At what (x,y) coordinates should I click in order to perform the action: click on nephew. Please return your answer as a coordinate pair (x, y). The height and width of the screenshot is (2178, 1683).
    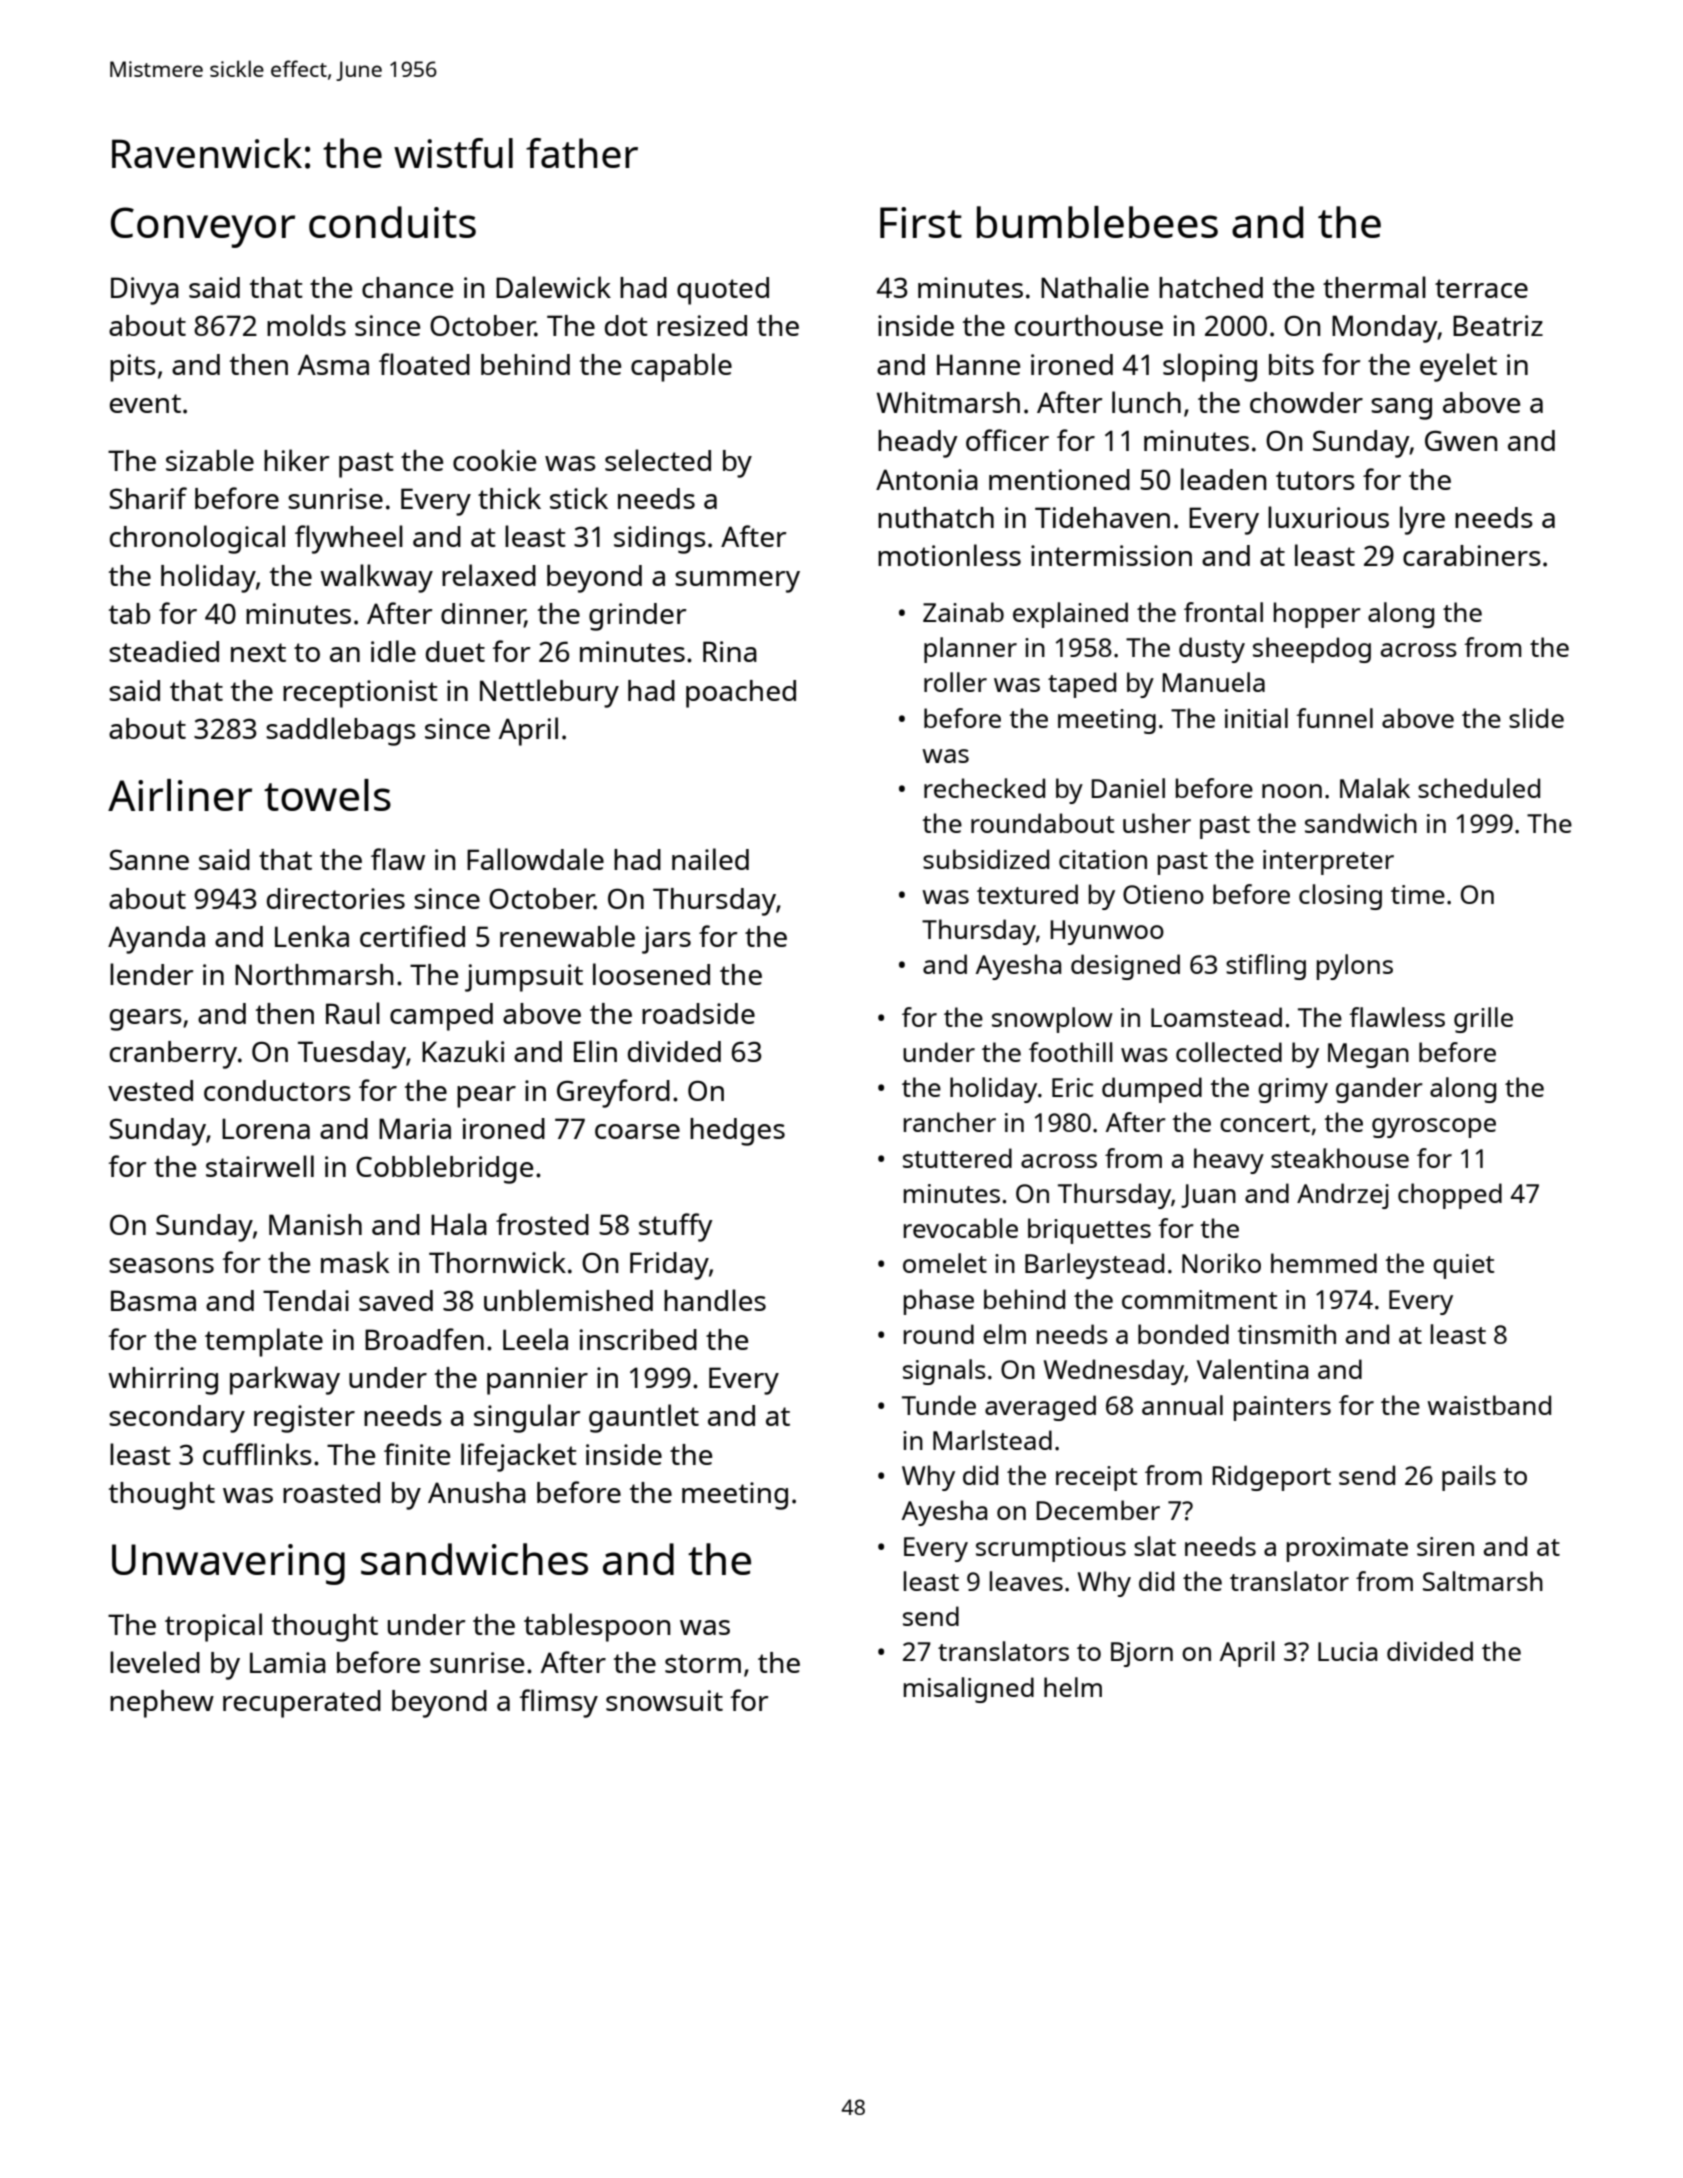
    Looking at the image, I should click on (162, 1704).
